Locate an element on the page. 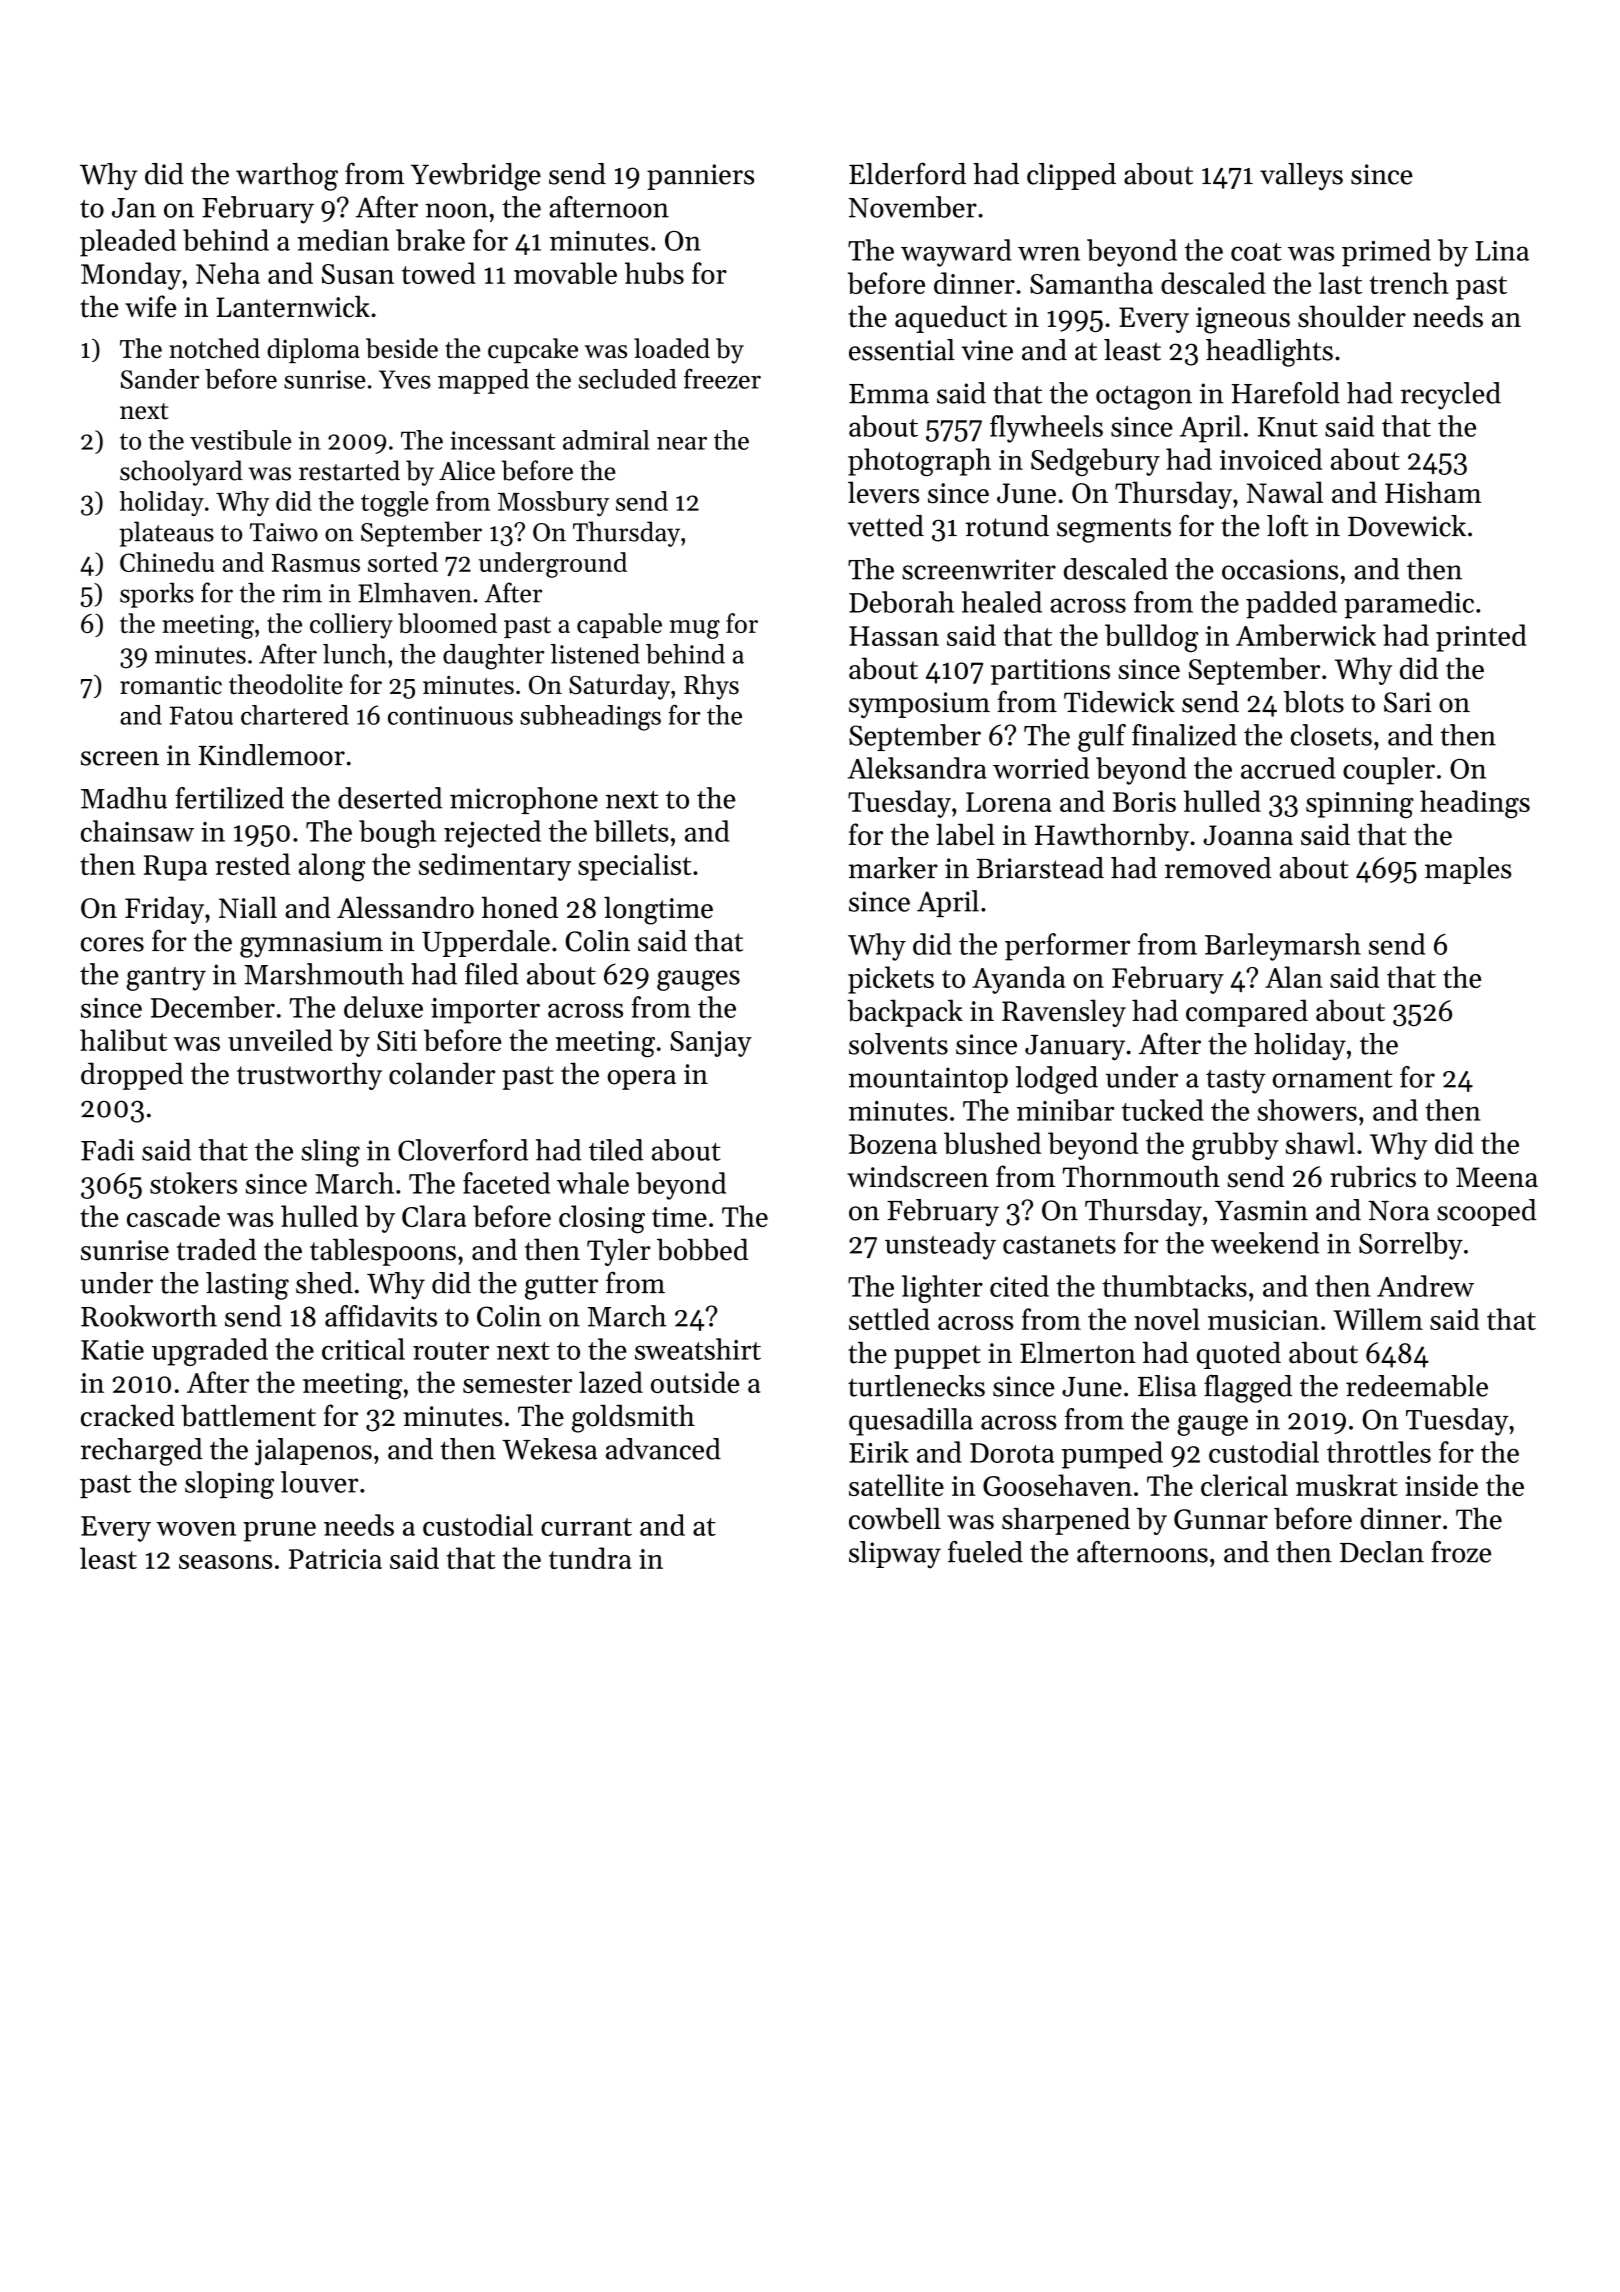 The width and height of the image is (1620, 2292). Sanjay is located at coordinates (711, 1044).
